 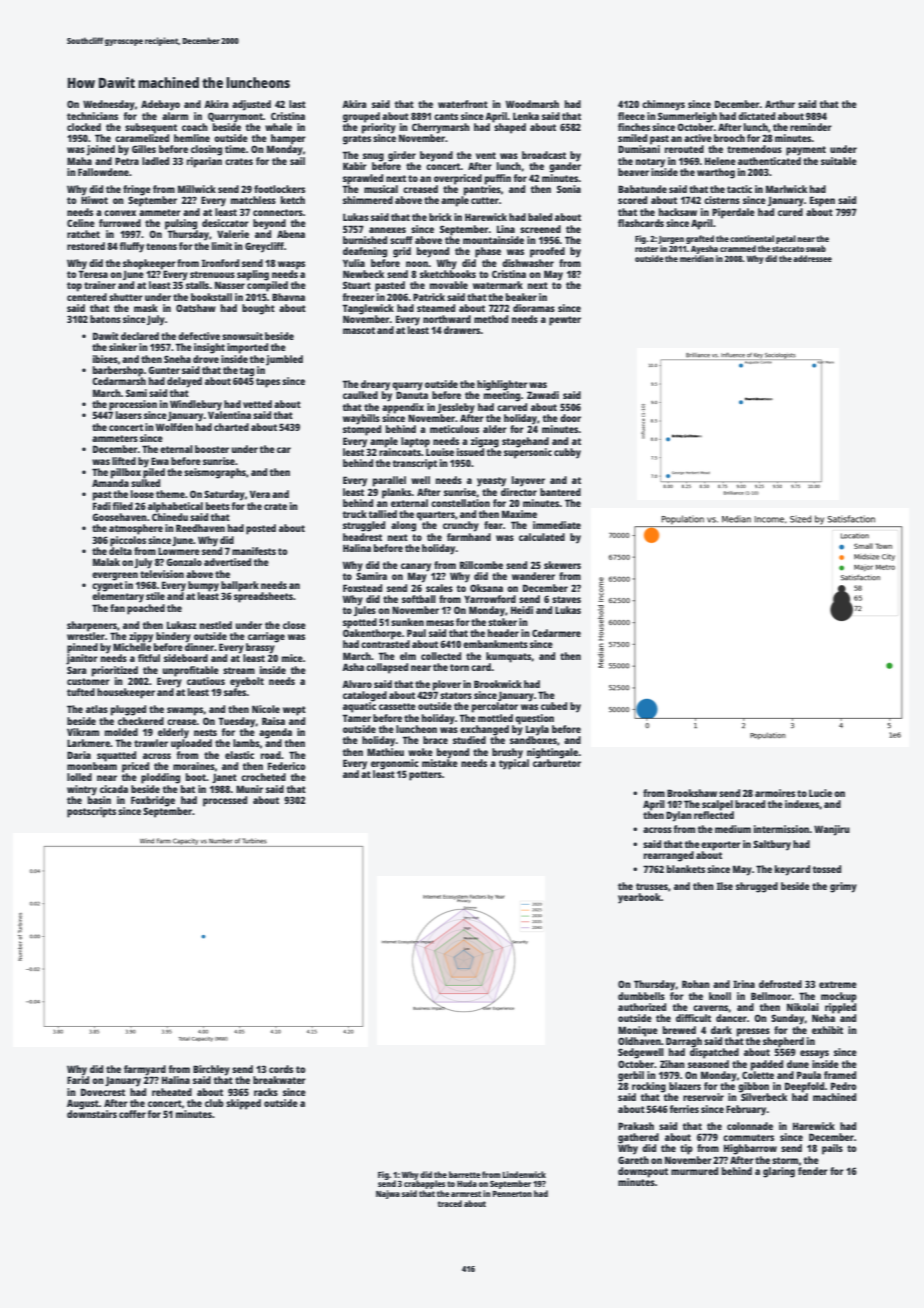 I want to click on Adebayo, so click(x=160, y=105).
